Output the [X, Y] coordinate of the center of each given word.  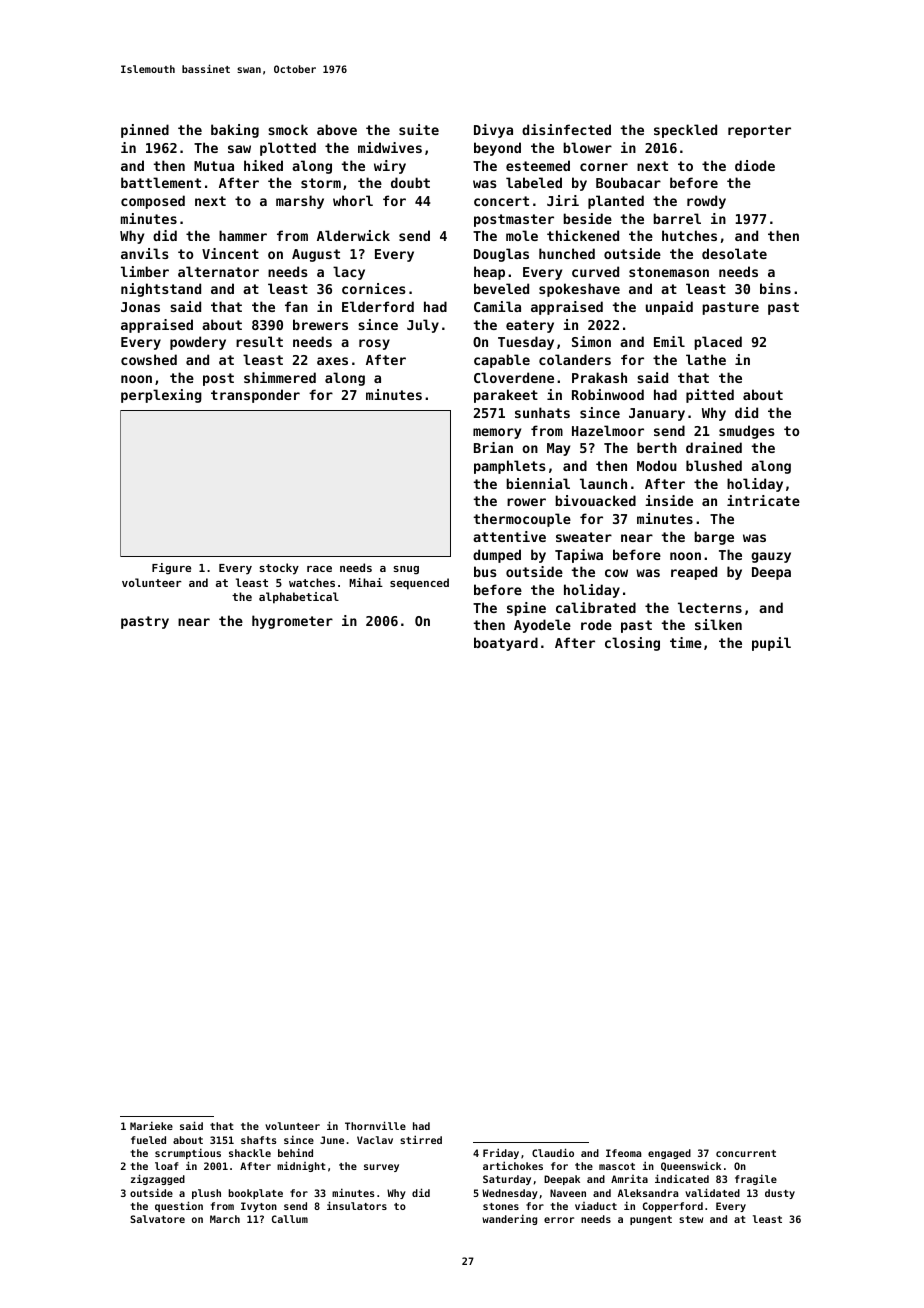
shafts [259, 1140]
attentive [509, 536]
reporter [759, 131]
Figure [171, 569]
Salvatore [157, 1219]
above [337, 129]
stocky [279, 569]
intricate [763, 500]
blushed [714, 465]
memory [497, 433]
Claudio [553, 1152]
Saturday [507, 1180]
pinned [145, 131]
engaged [669, 1154]
